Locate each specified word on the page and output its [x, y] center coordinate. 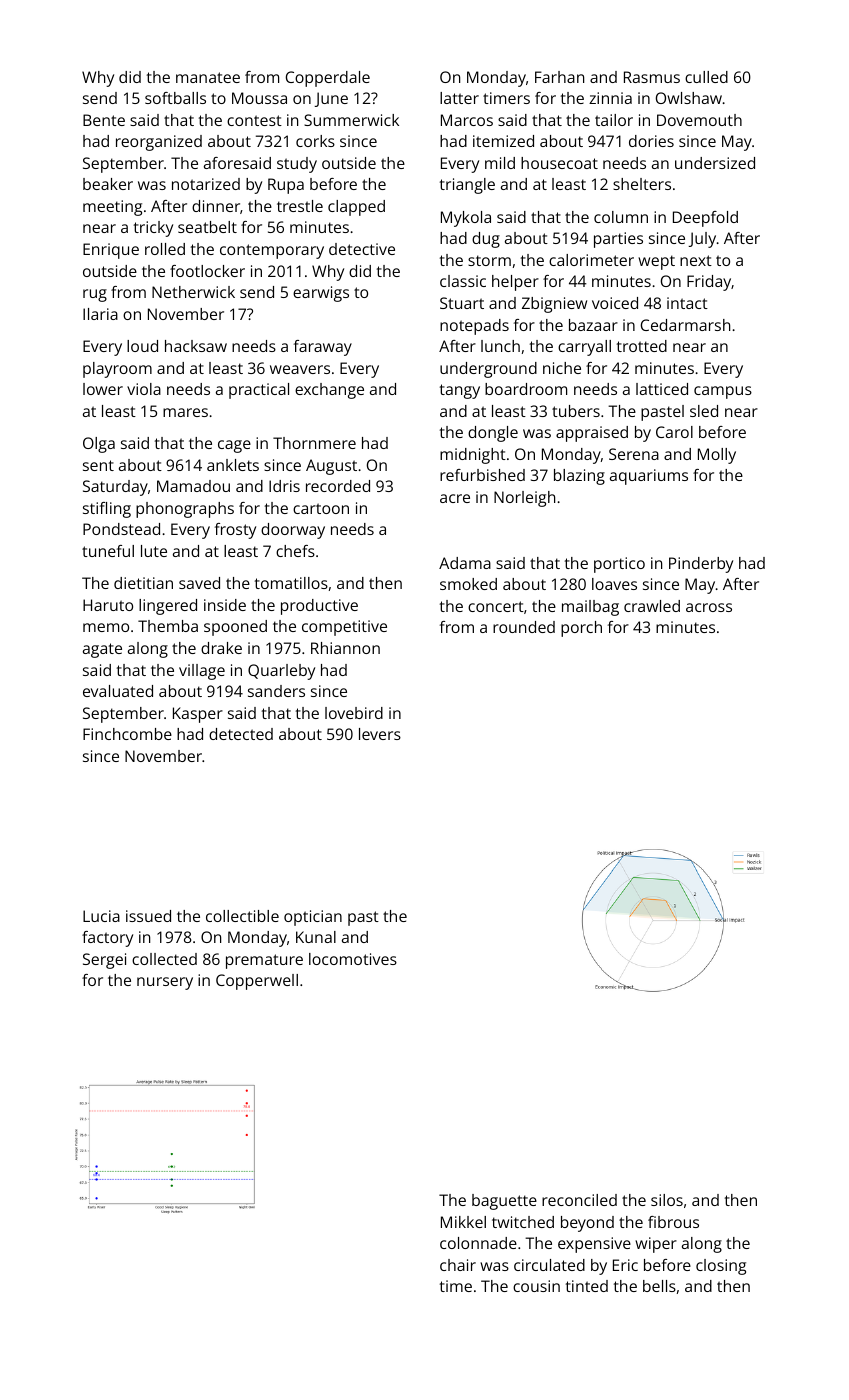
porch [581, 629]
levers [380, 734]
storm [489, 260]
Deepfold [705, 219]
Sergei [104, 961]
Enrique [111, 251]
